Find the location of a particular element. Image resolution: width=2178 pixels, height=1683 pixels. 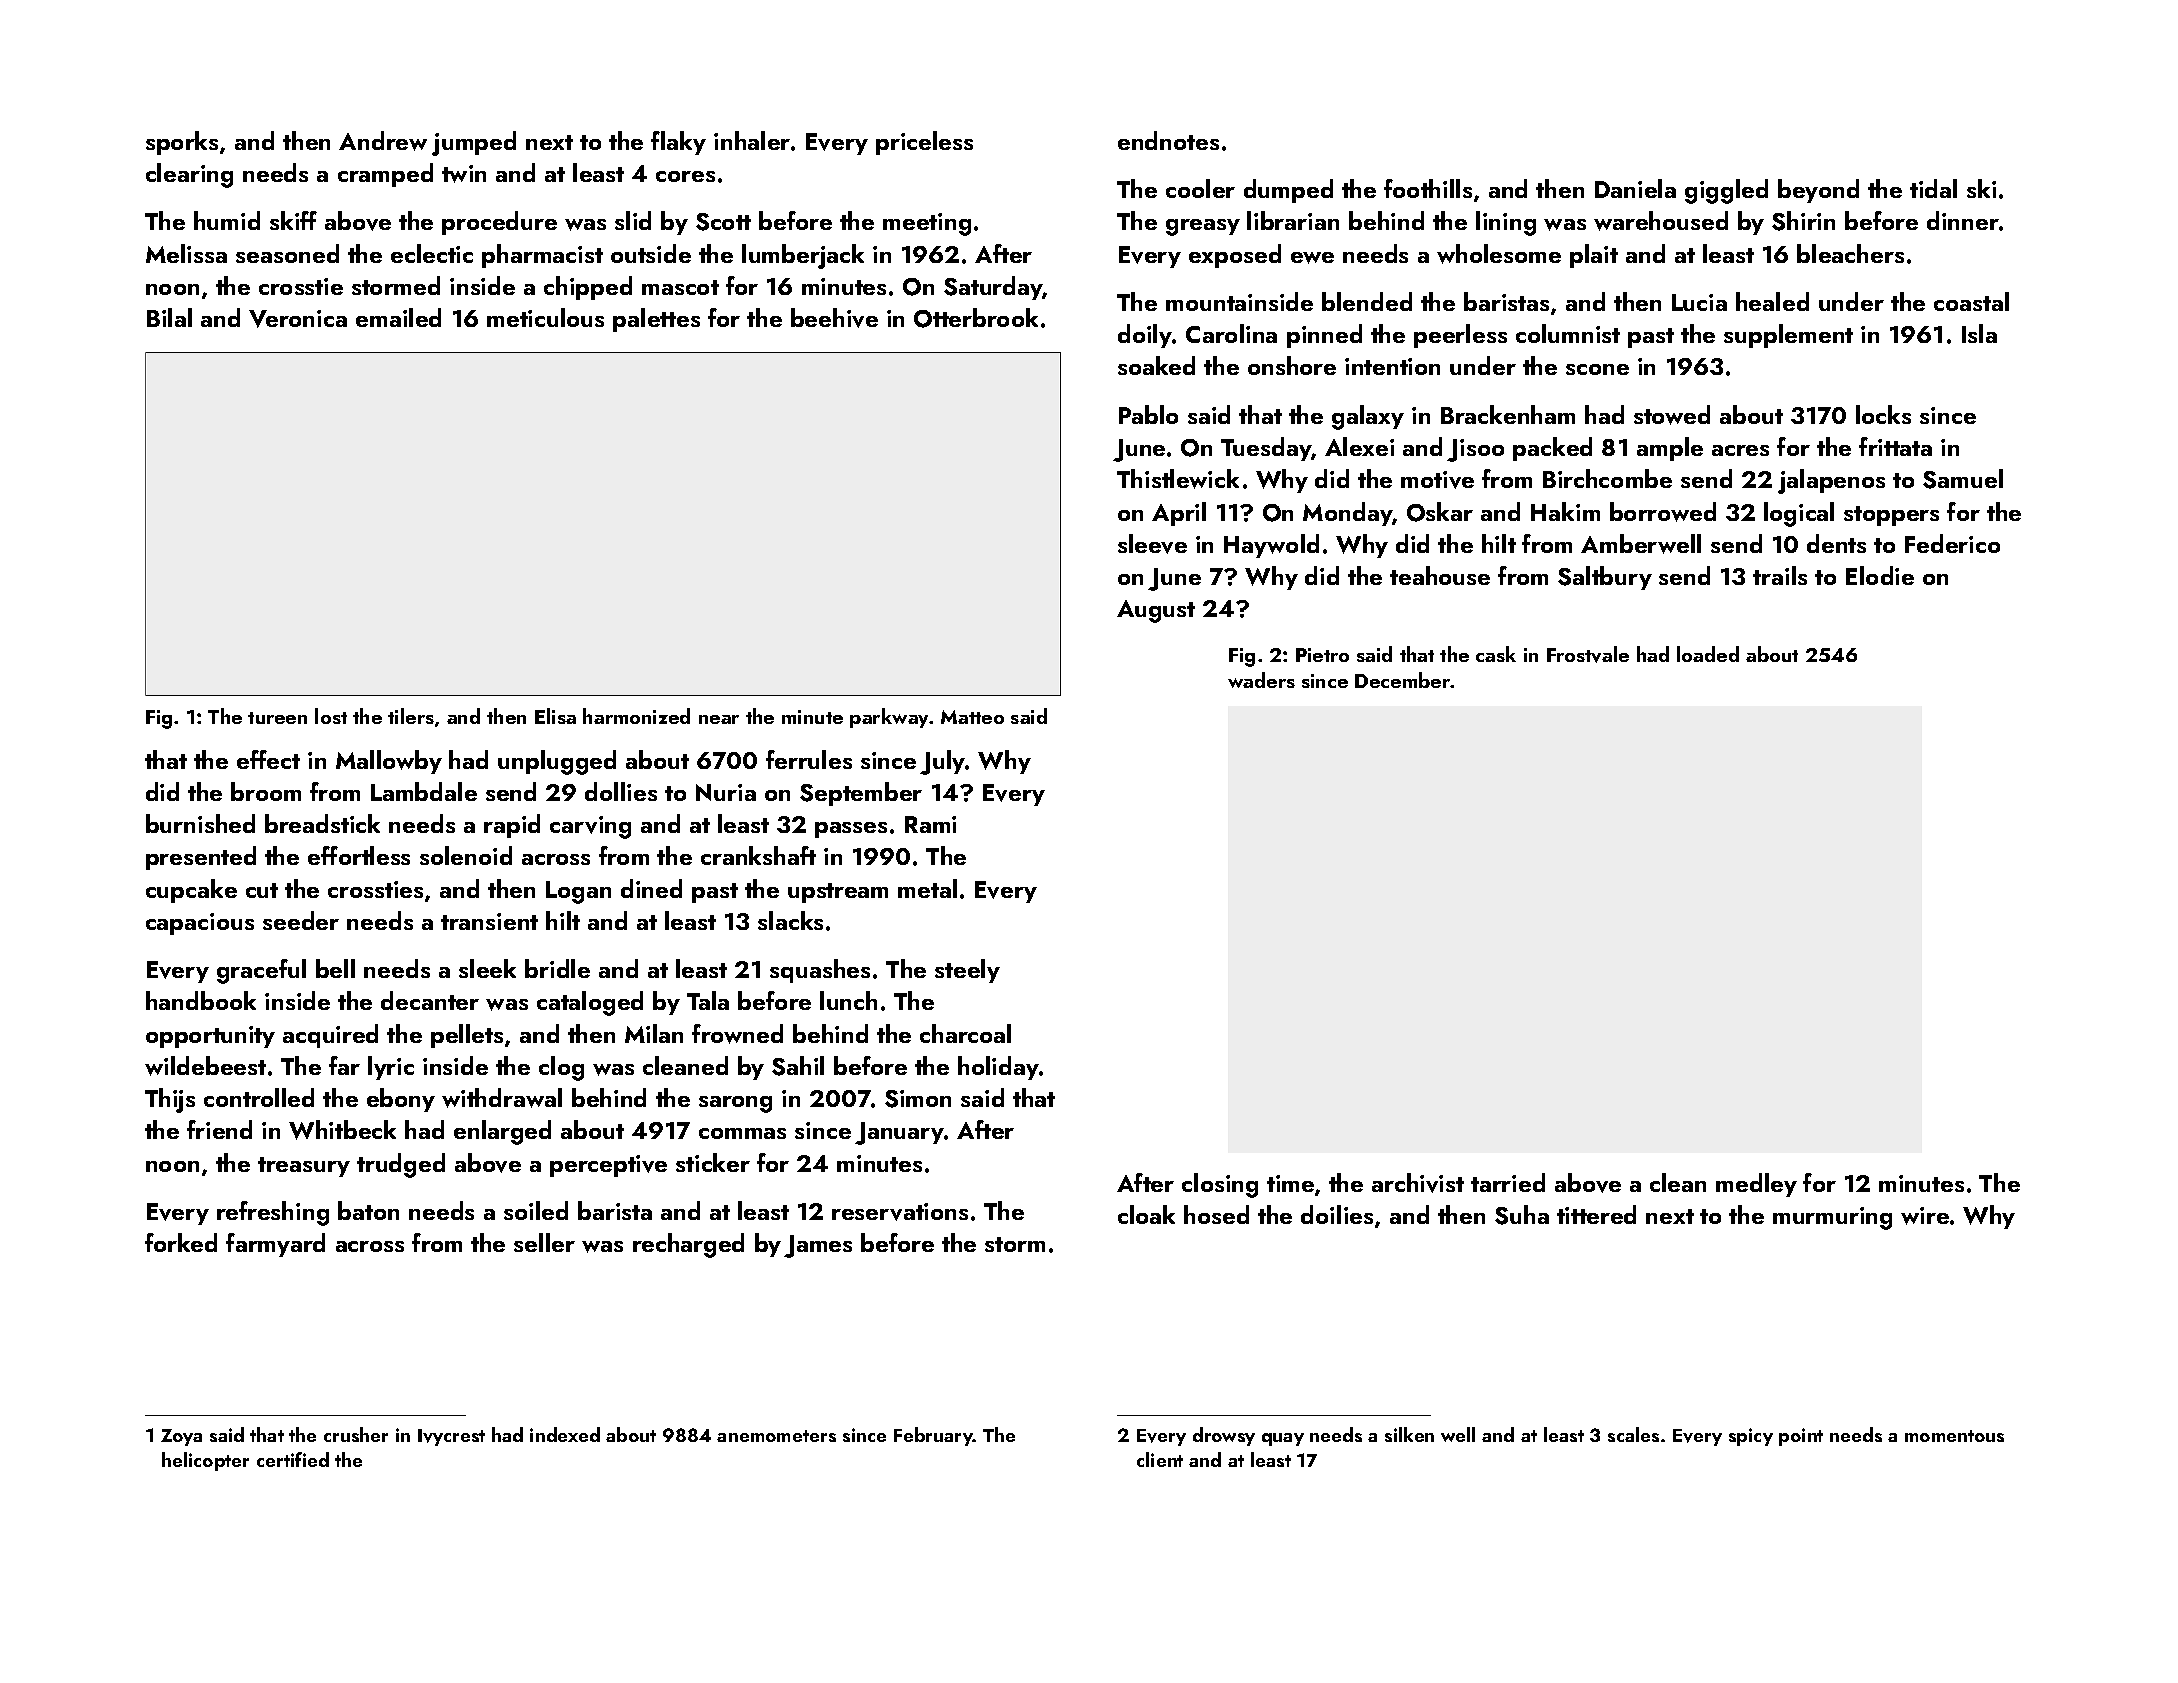

tidal is located at coordinates (1933, 188).
